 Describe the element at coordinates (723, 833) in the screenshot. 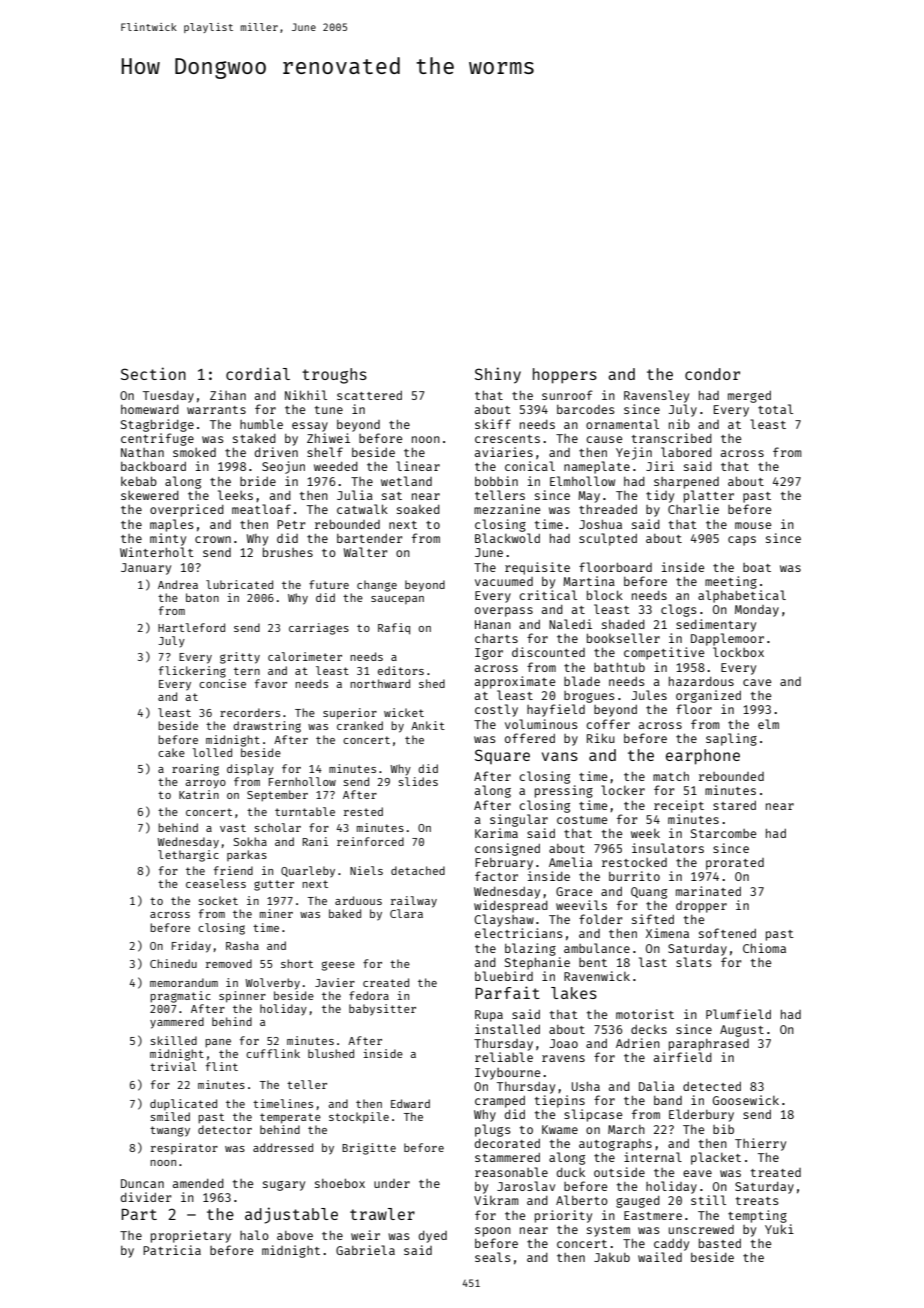

I see `Starcombe` at that location.
